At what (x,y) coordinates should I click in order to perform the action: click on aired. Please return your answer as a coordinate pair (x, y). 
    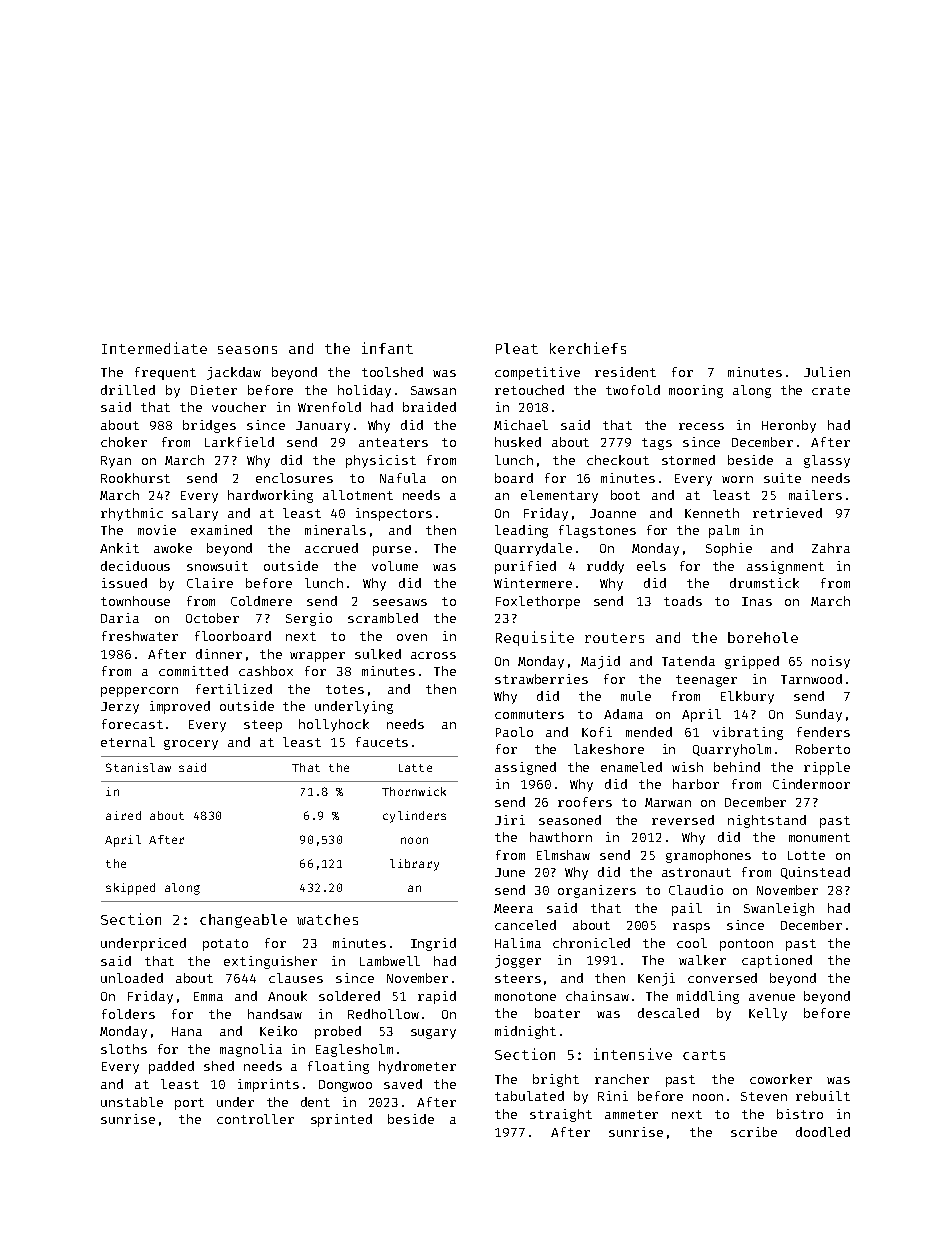
    Looking at the image, I should click on (123, 815).
